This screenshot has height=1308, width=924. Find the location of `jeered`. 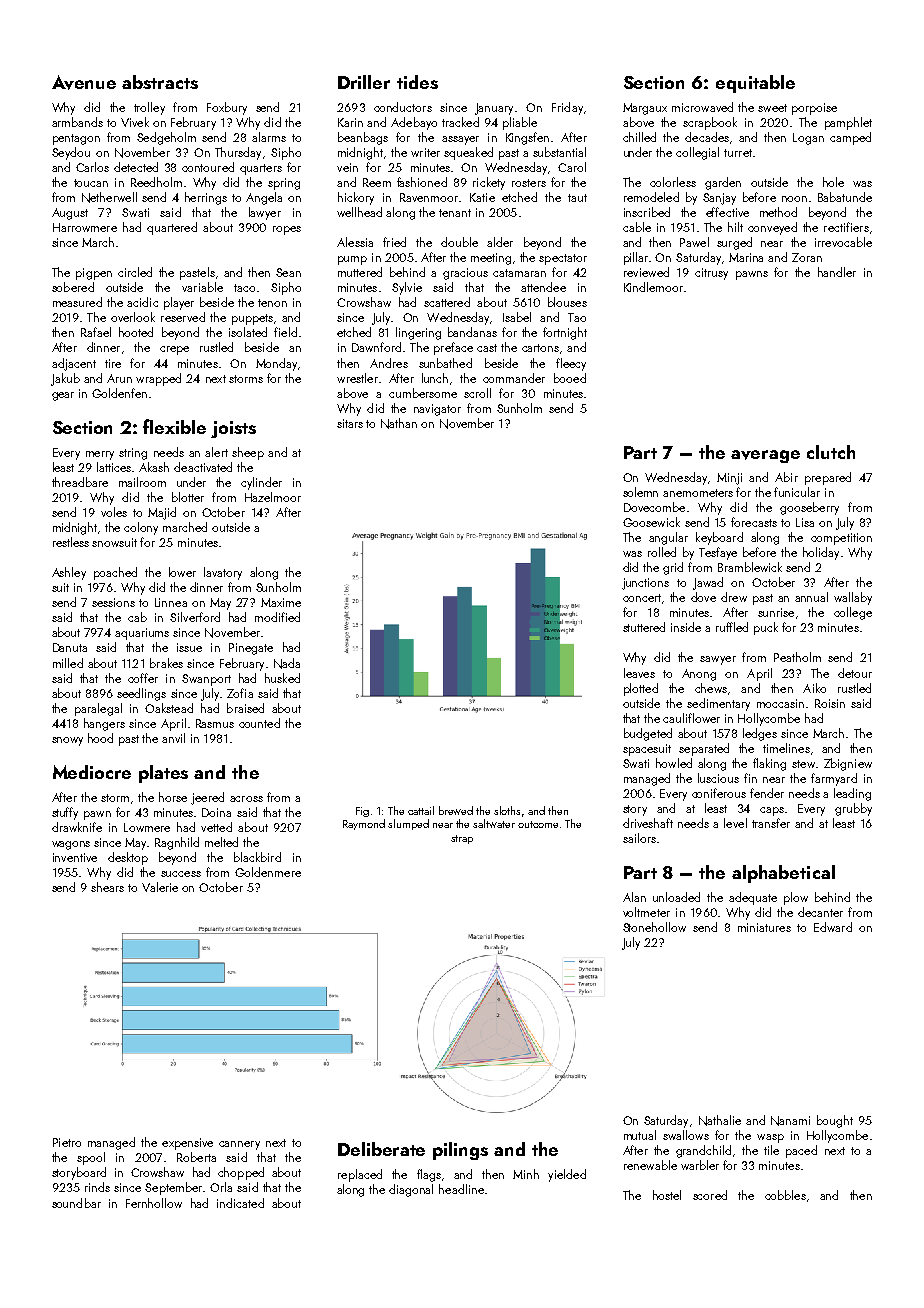

jeered is located at coordinates (207, 798).
